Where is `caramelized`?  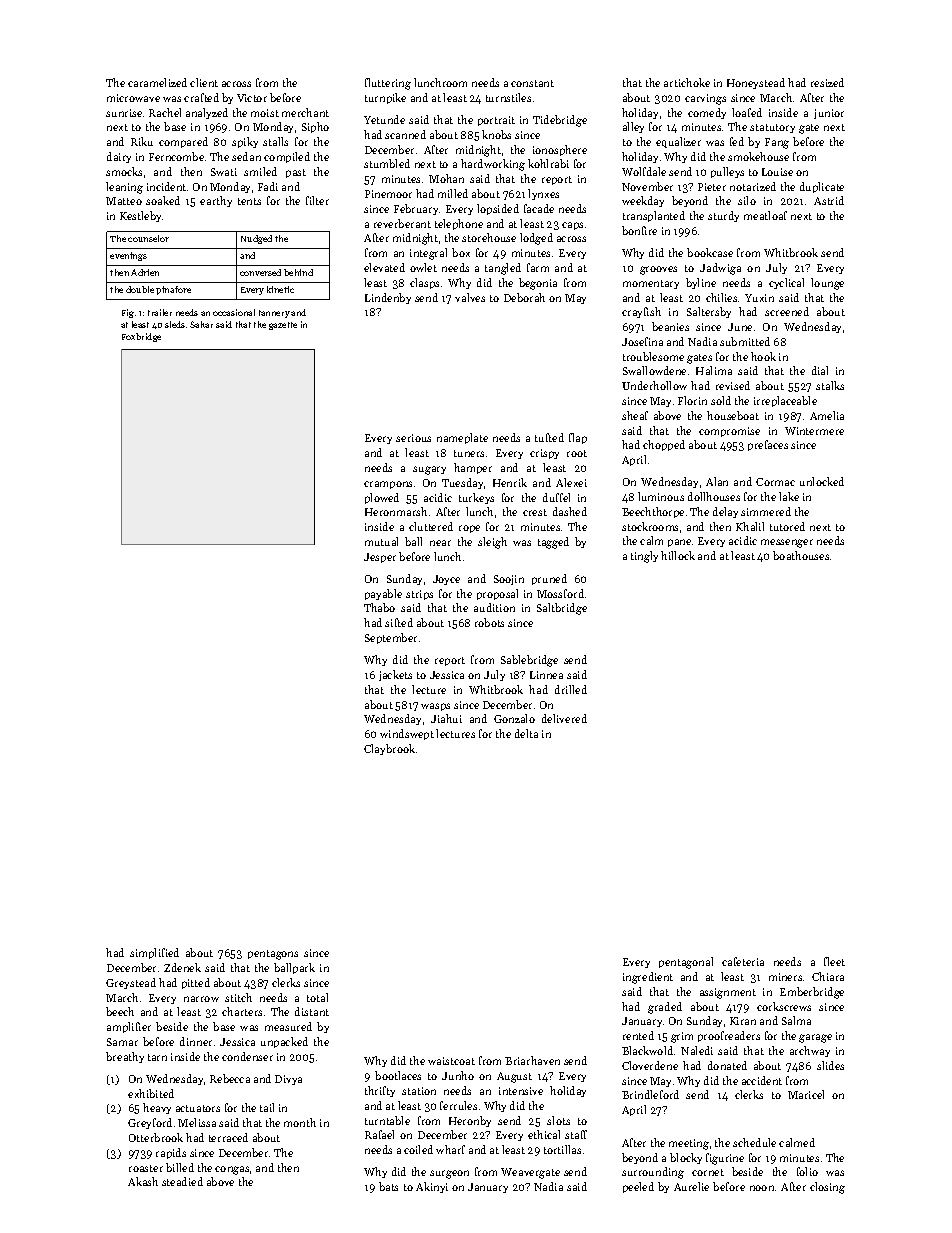 caramelized is located at coordinates (157, 82).
